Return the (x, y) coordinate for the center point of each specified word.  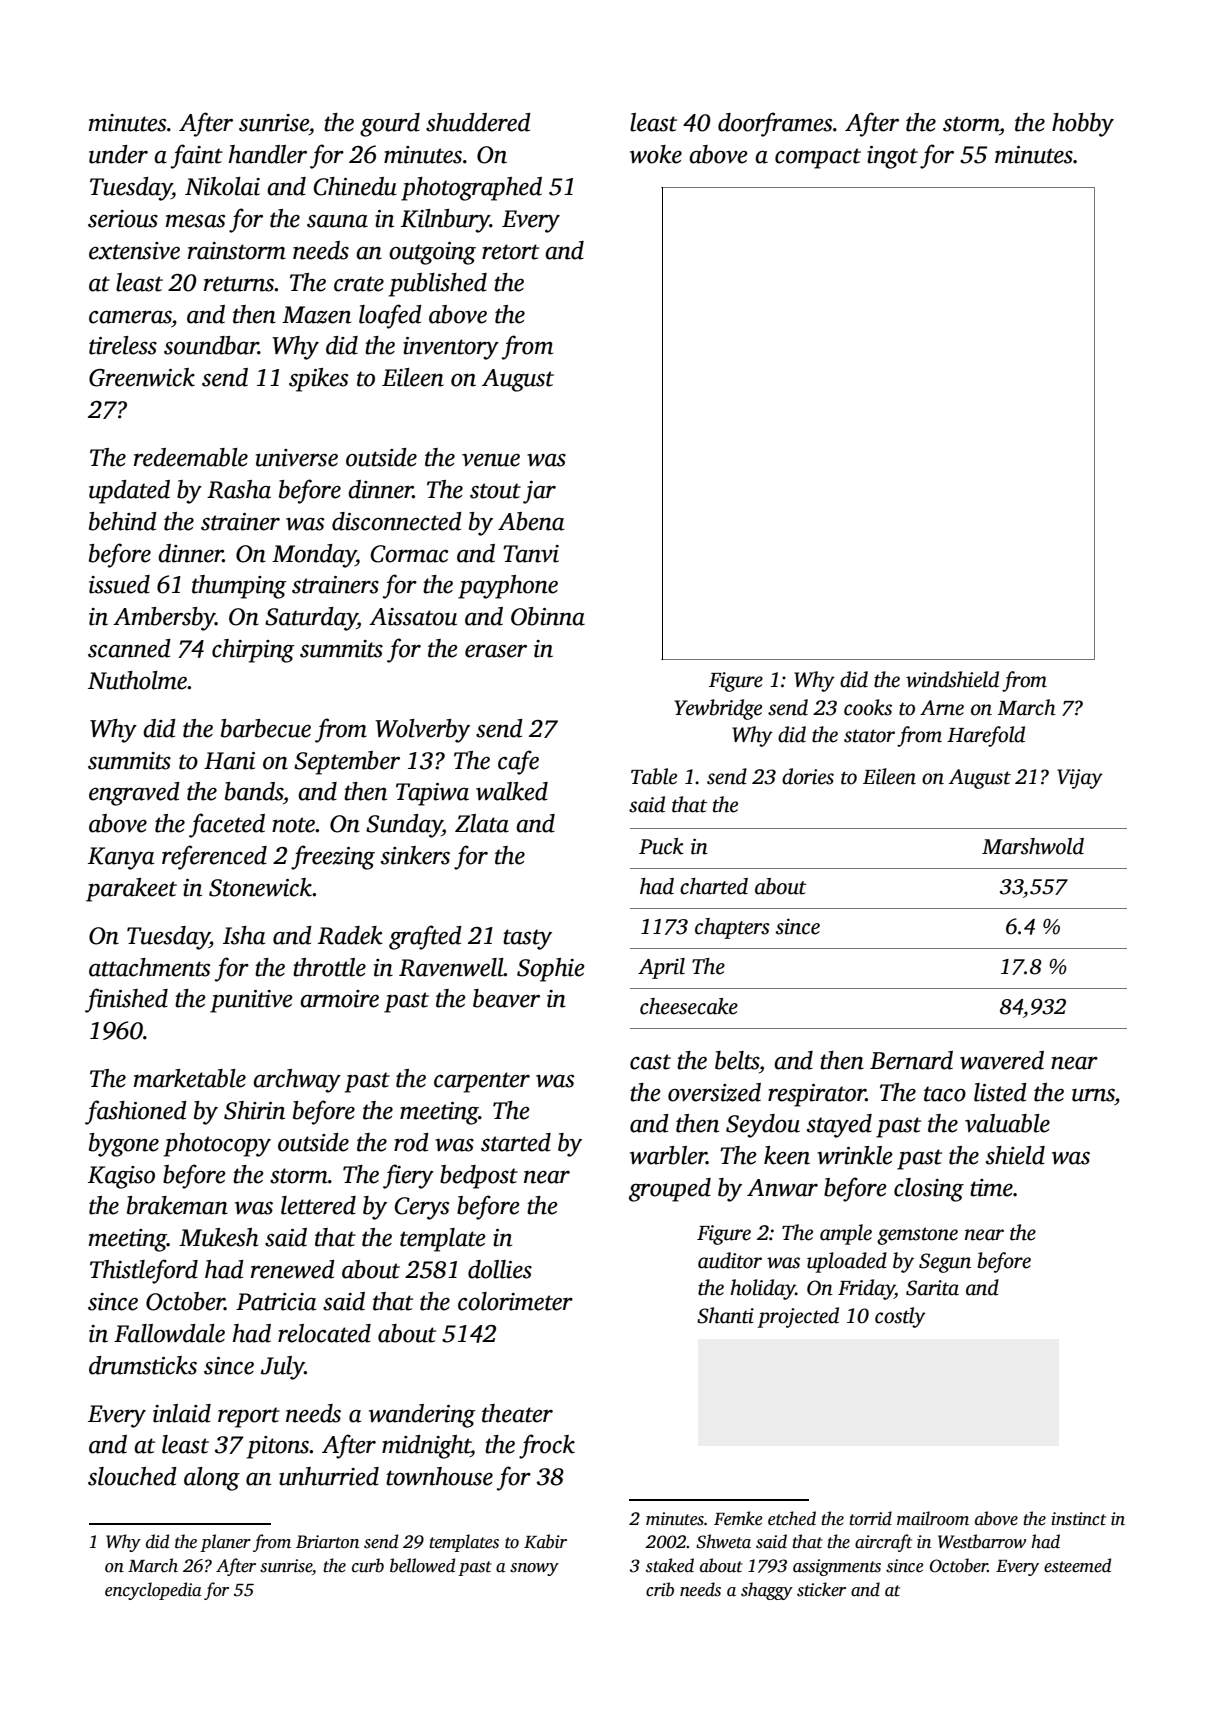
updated (129, 492)
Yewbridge (718, 709)
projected (798, 1317)
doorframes (775, 124)
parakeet (131, 890)
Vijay (1080, 779)
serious (123, 219)
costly (900, 1317)
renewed (293, 1269)
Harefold (986, 736)
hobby (1083, 125)
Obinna (548, 616)
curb (368, 1565)
